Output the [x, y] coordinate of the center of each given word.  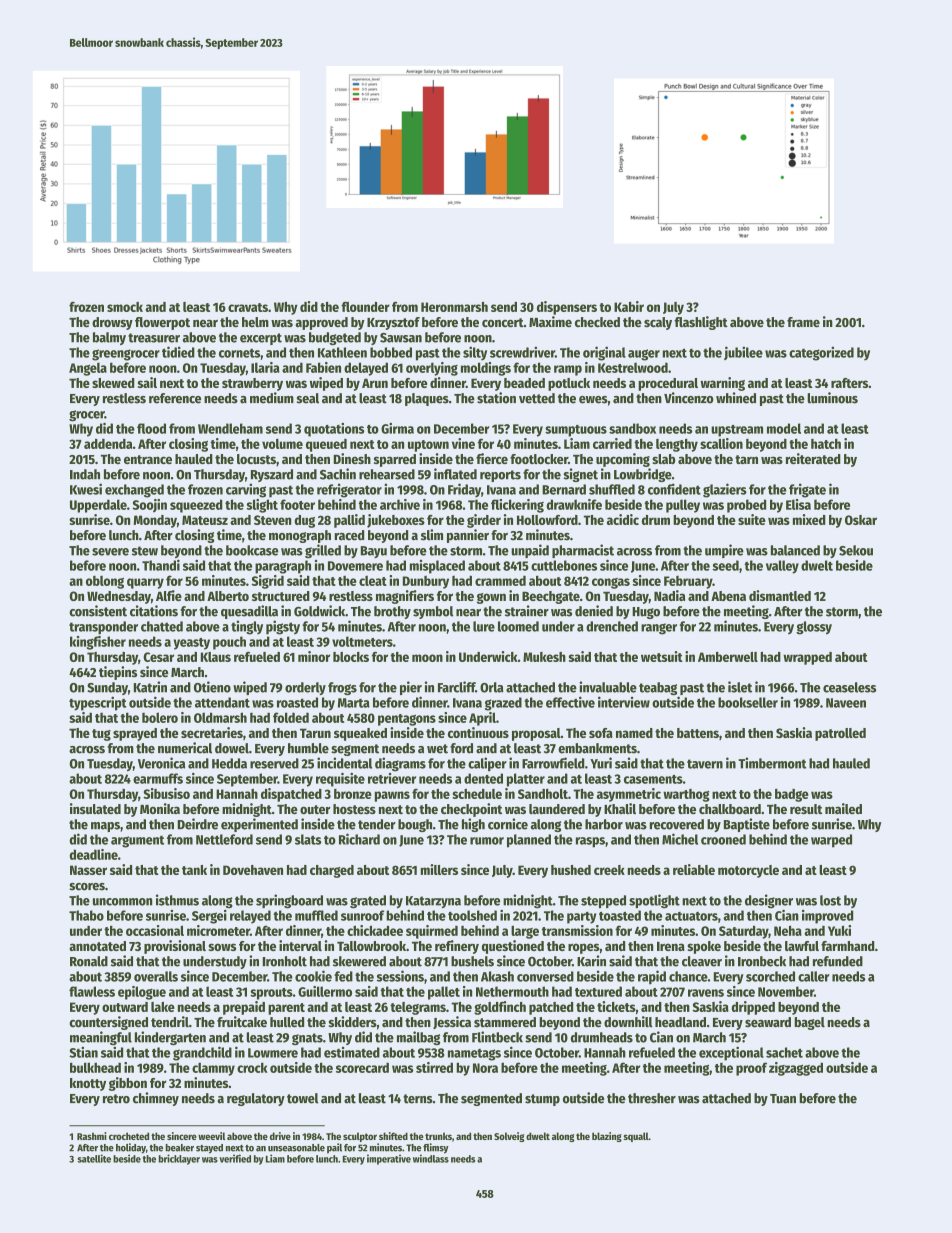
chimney [156, 1099]
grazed [503, 704]
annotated [97, 946]
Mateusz [205, 520]
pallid [349, 521]
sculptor [360, 1137]
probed [746, 506]
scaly [658, 323]
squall [636, 1137]
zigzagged [796, 1069]
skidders [352, 1022]
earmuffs [158, 778]
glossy [814, 628]
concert [503, 323]
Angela [88, 369]
